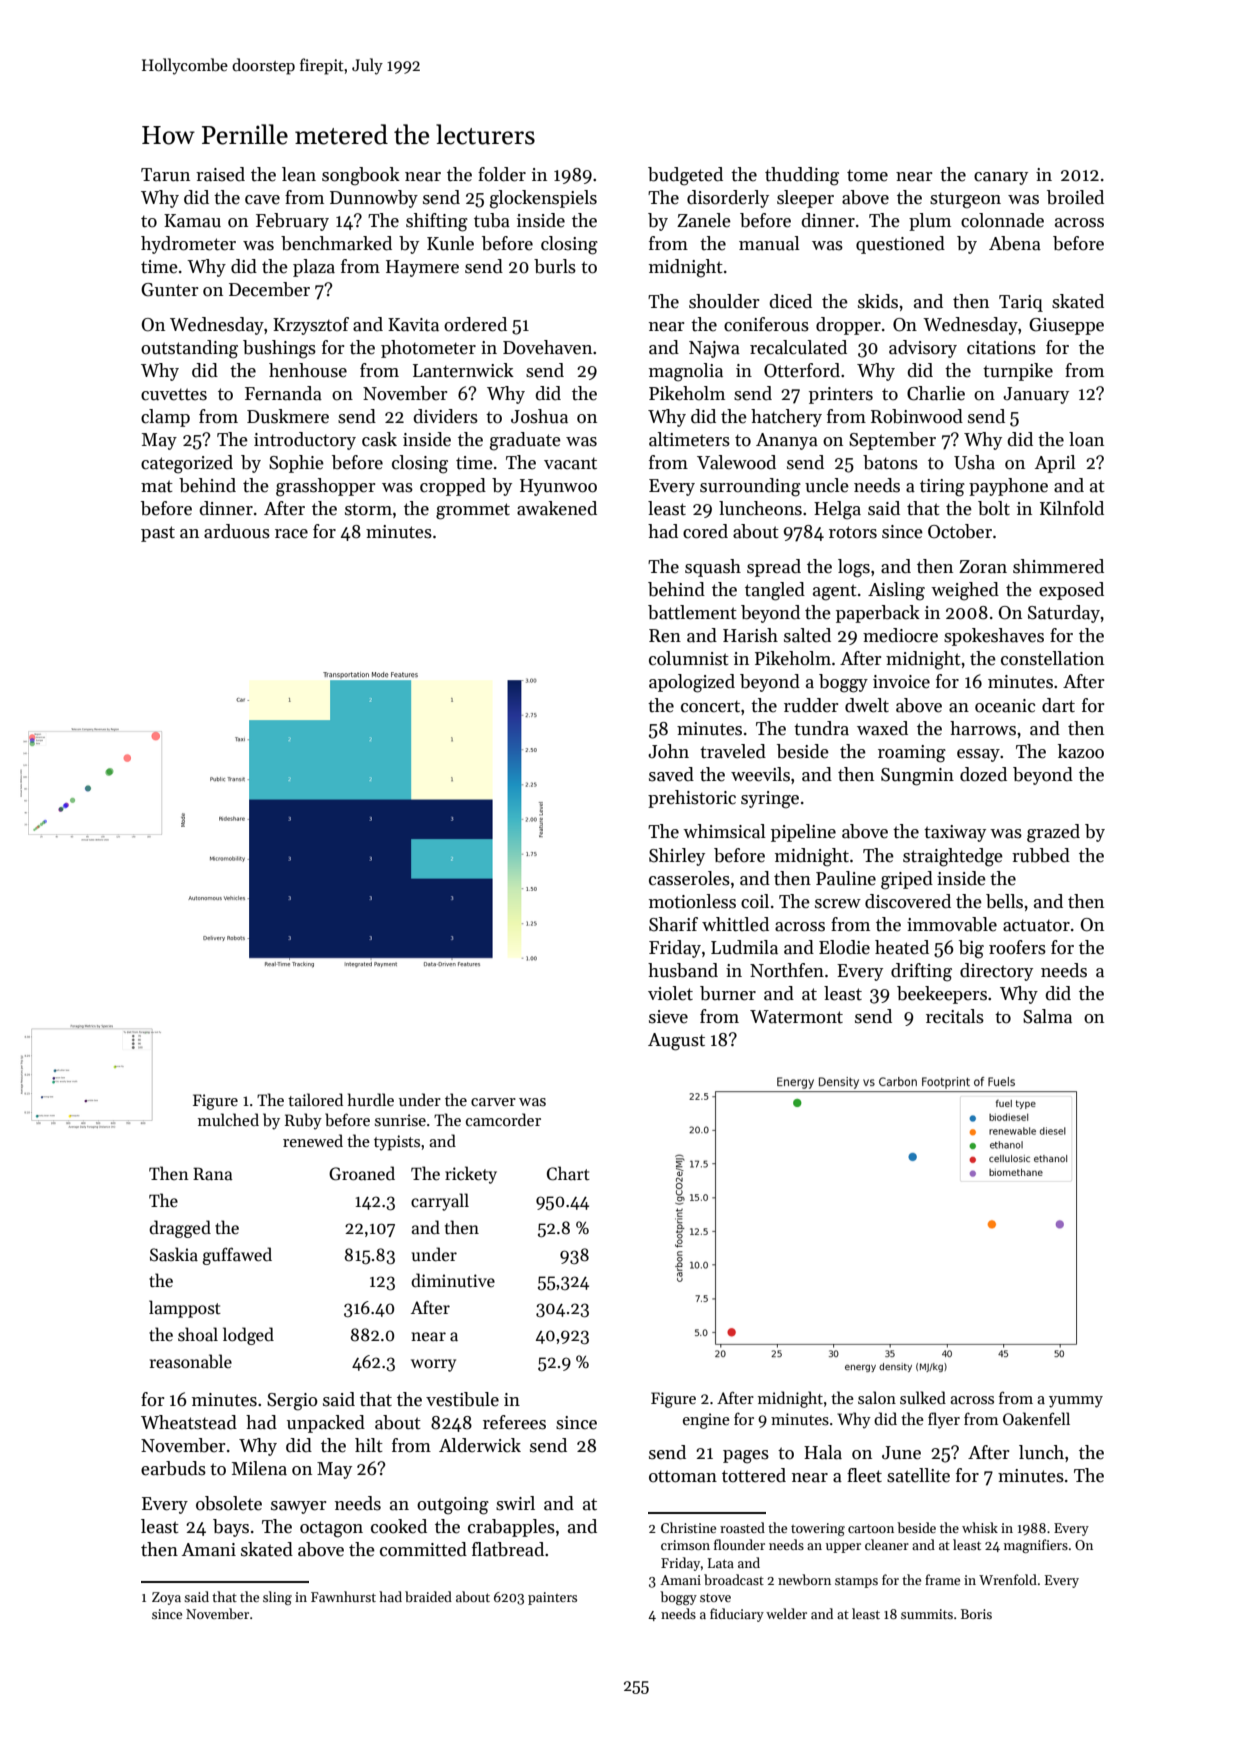 The width and height of the page is (1246, 1762). Describe the element at coordinates (1001, 178) in the page. I see `canary` at that location.
